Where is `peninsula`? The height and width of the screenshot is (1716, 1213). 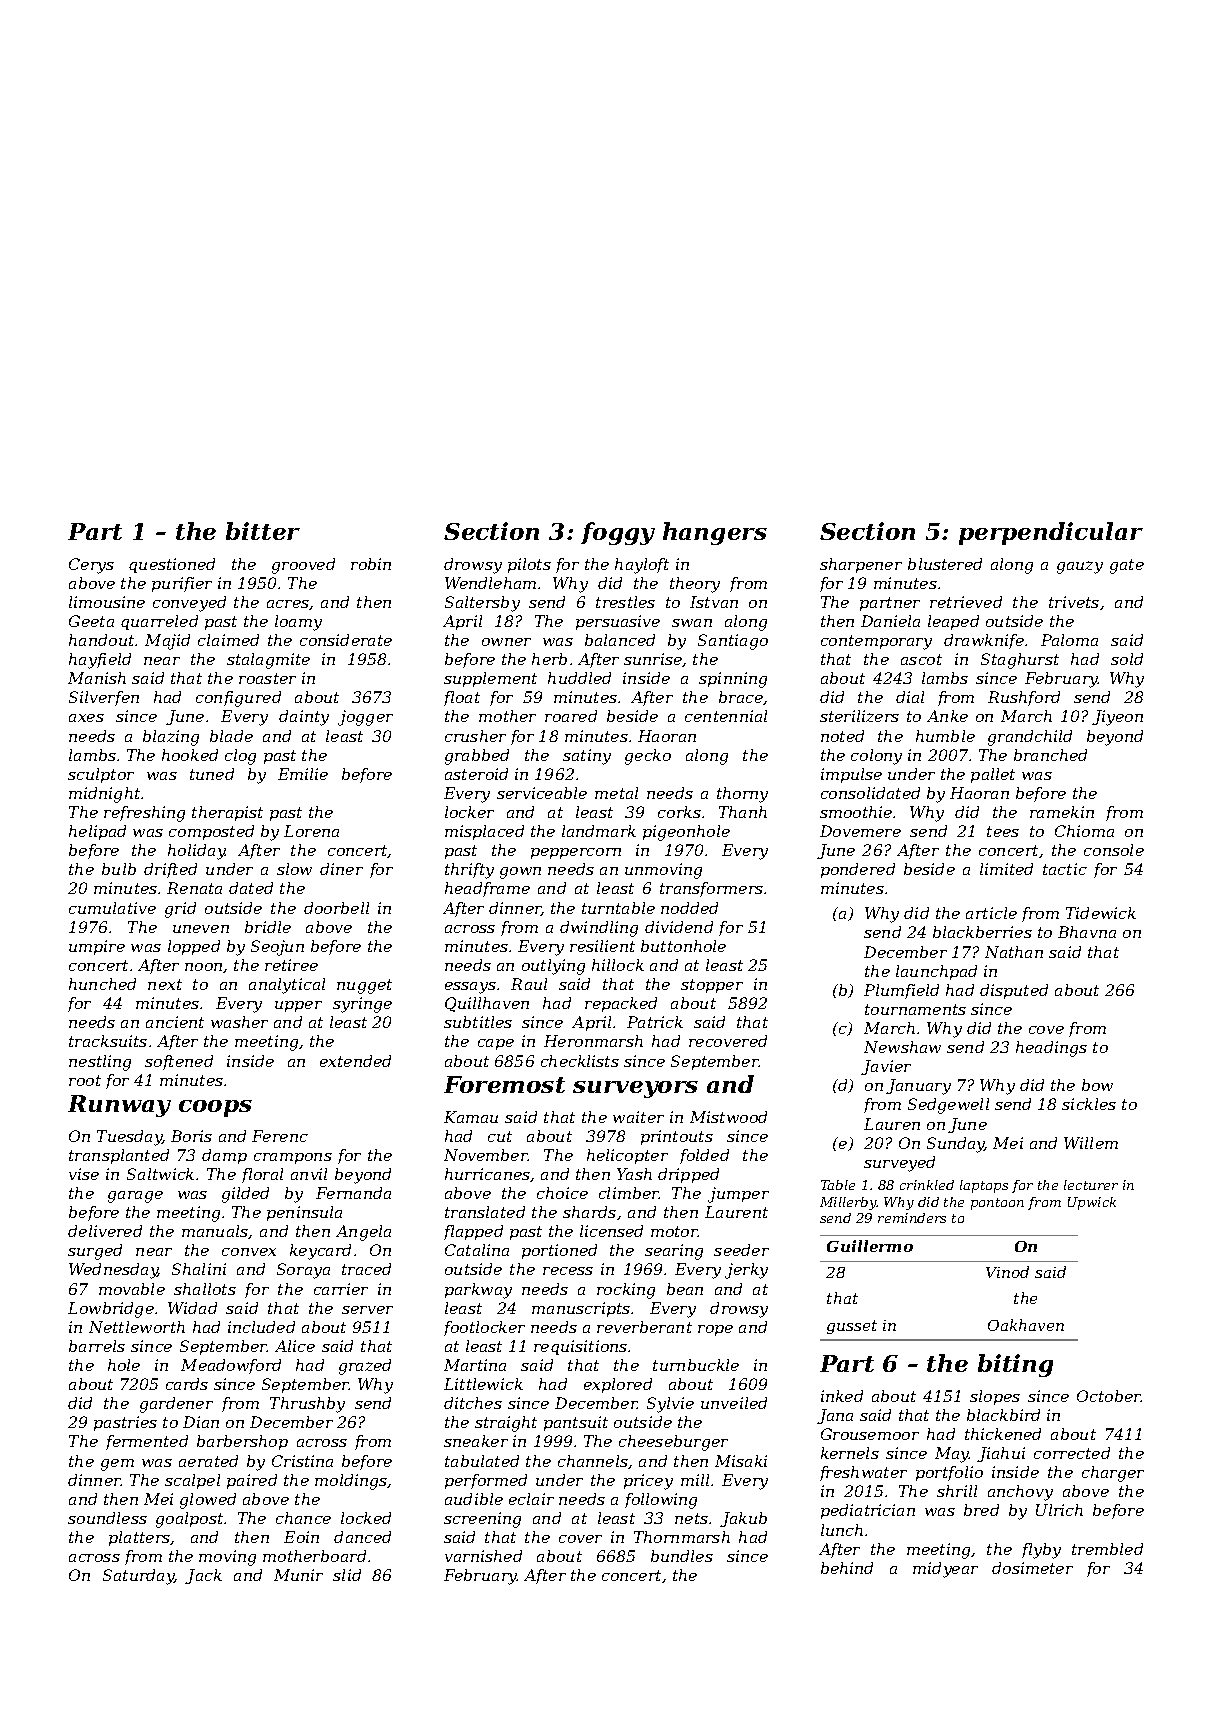 peninsula is located at coordinates (304, 1213).
